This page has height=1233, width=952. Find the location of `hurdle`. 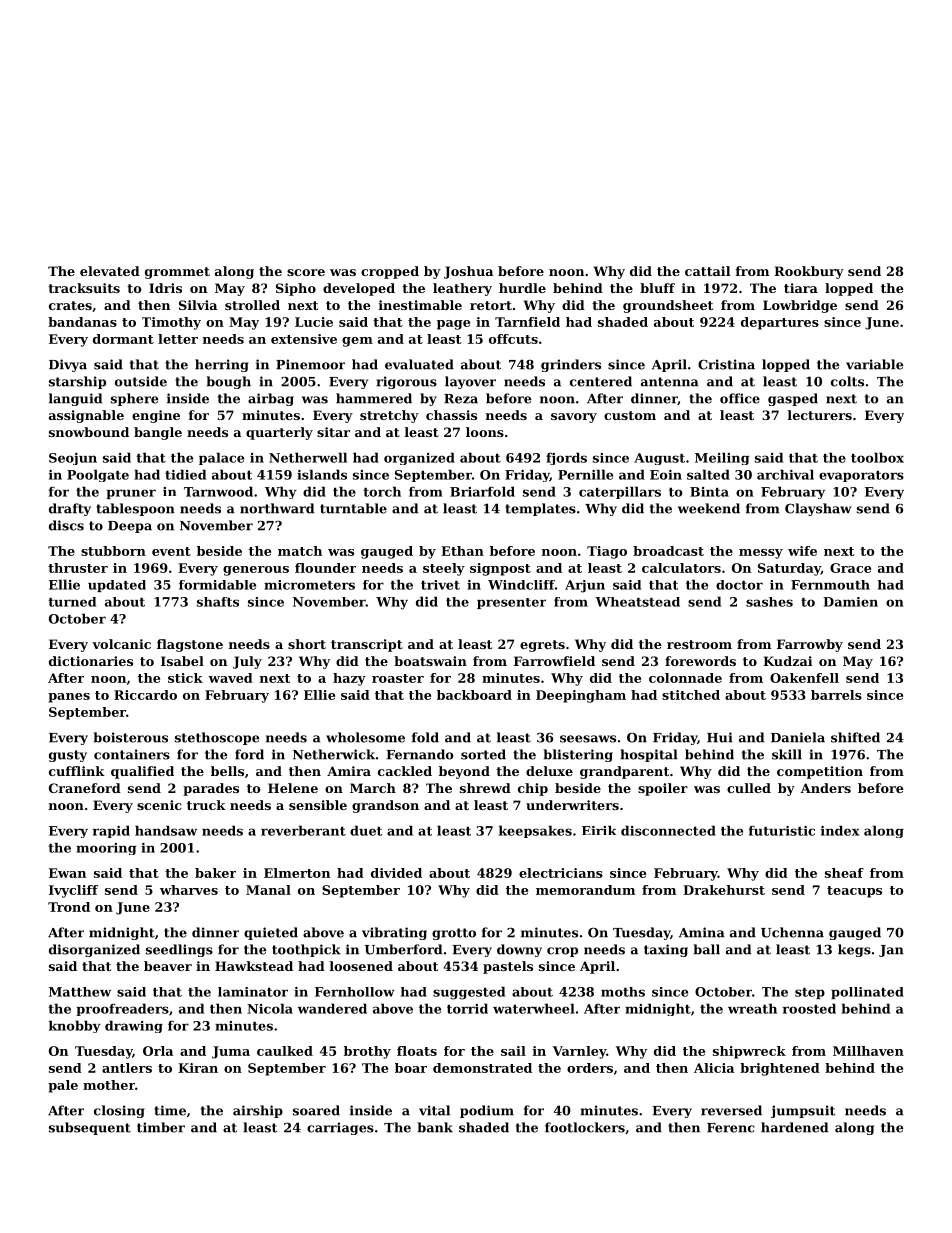

hurdle is located at coordinates (522, 288).
